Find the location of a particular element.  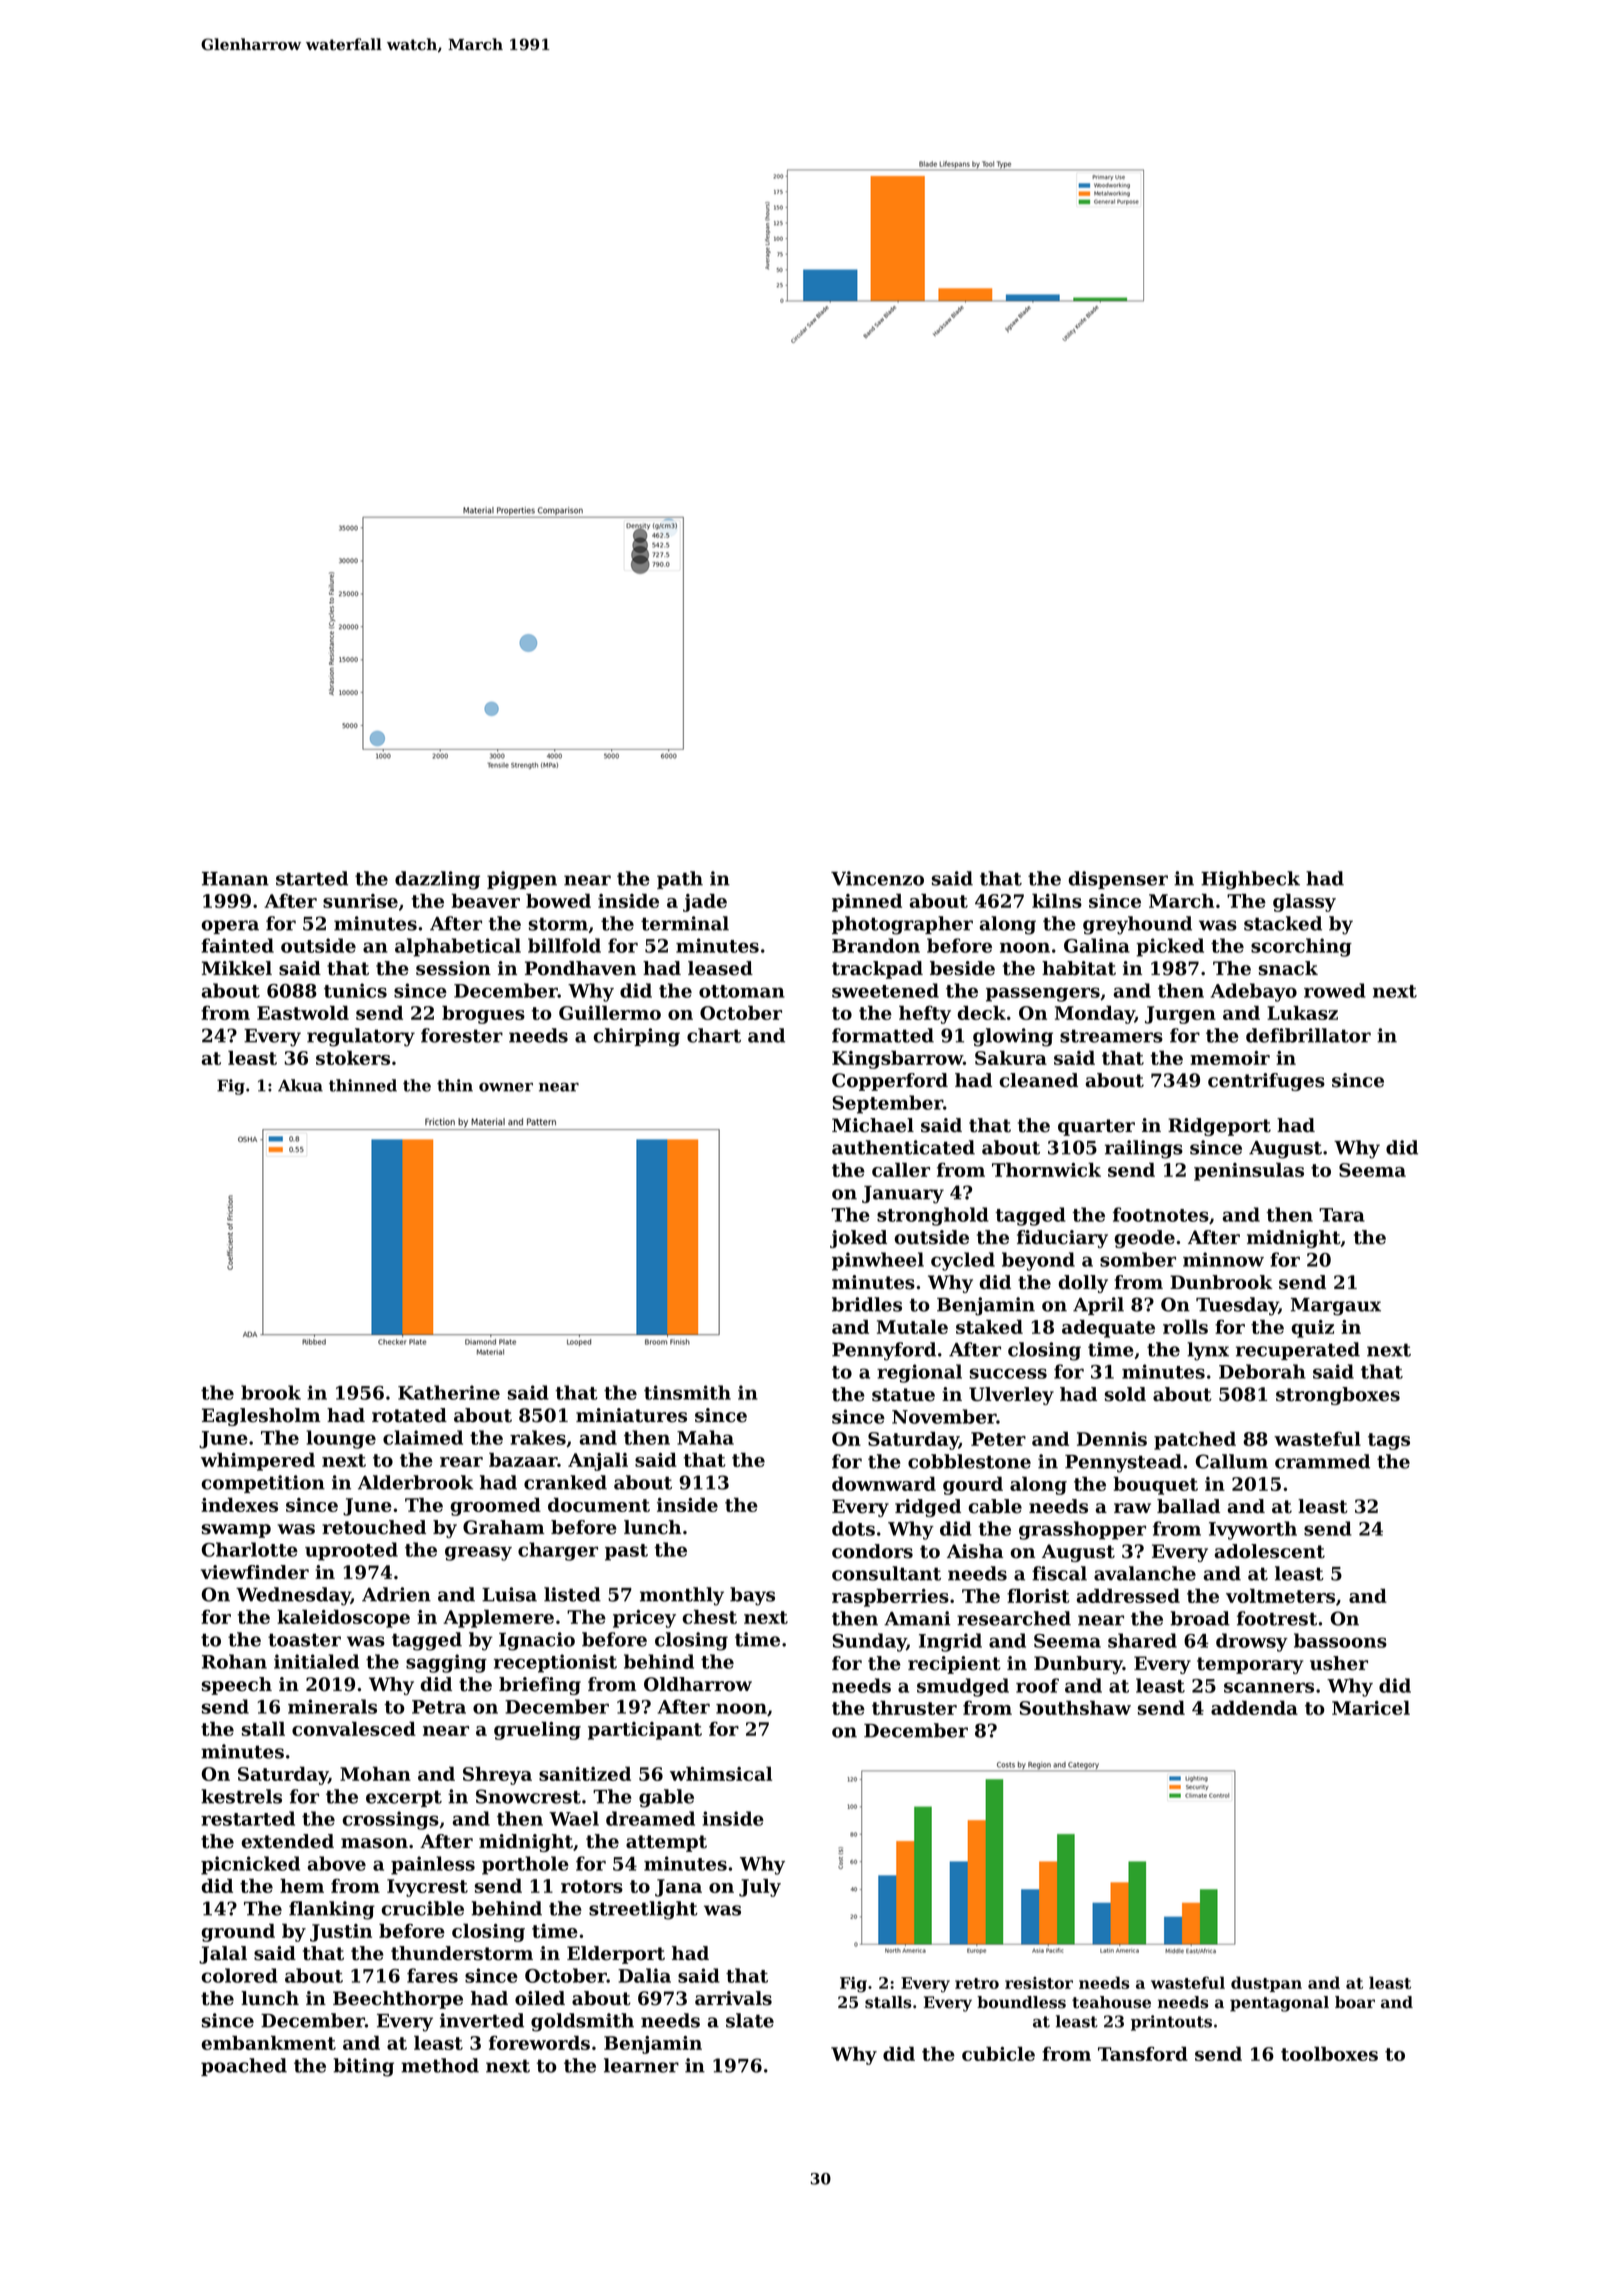

Highbeck is located at coordinates (1250, 880).
